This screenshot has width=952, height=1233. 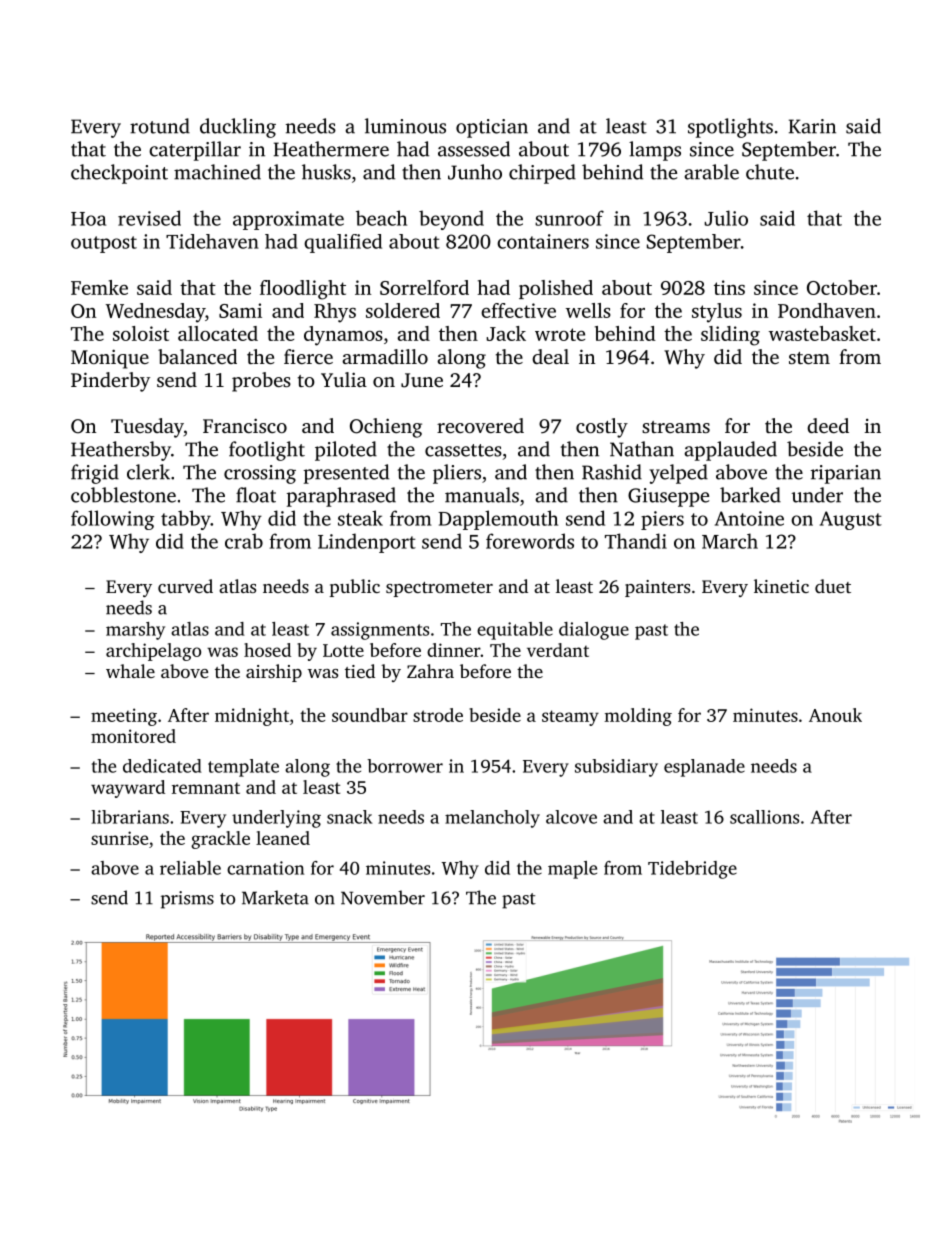 What do you see at coordinates (730, 336) in the screenshot?
I see `sliding` at bounding box center [730, 336].
